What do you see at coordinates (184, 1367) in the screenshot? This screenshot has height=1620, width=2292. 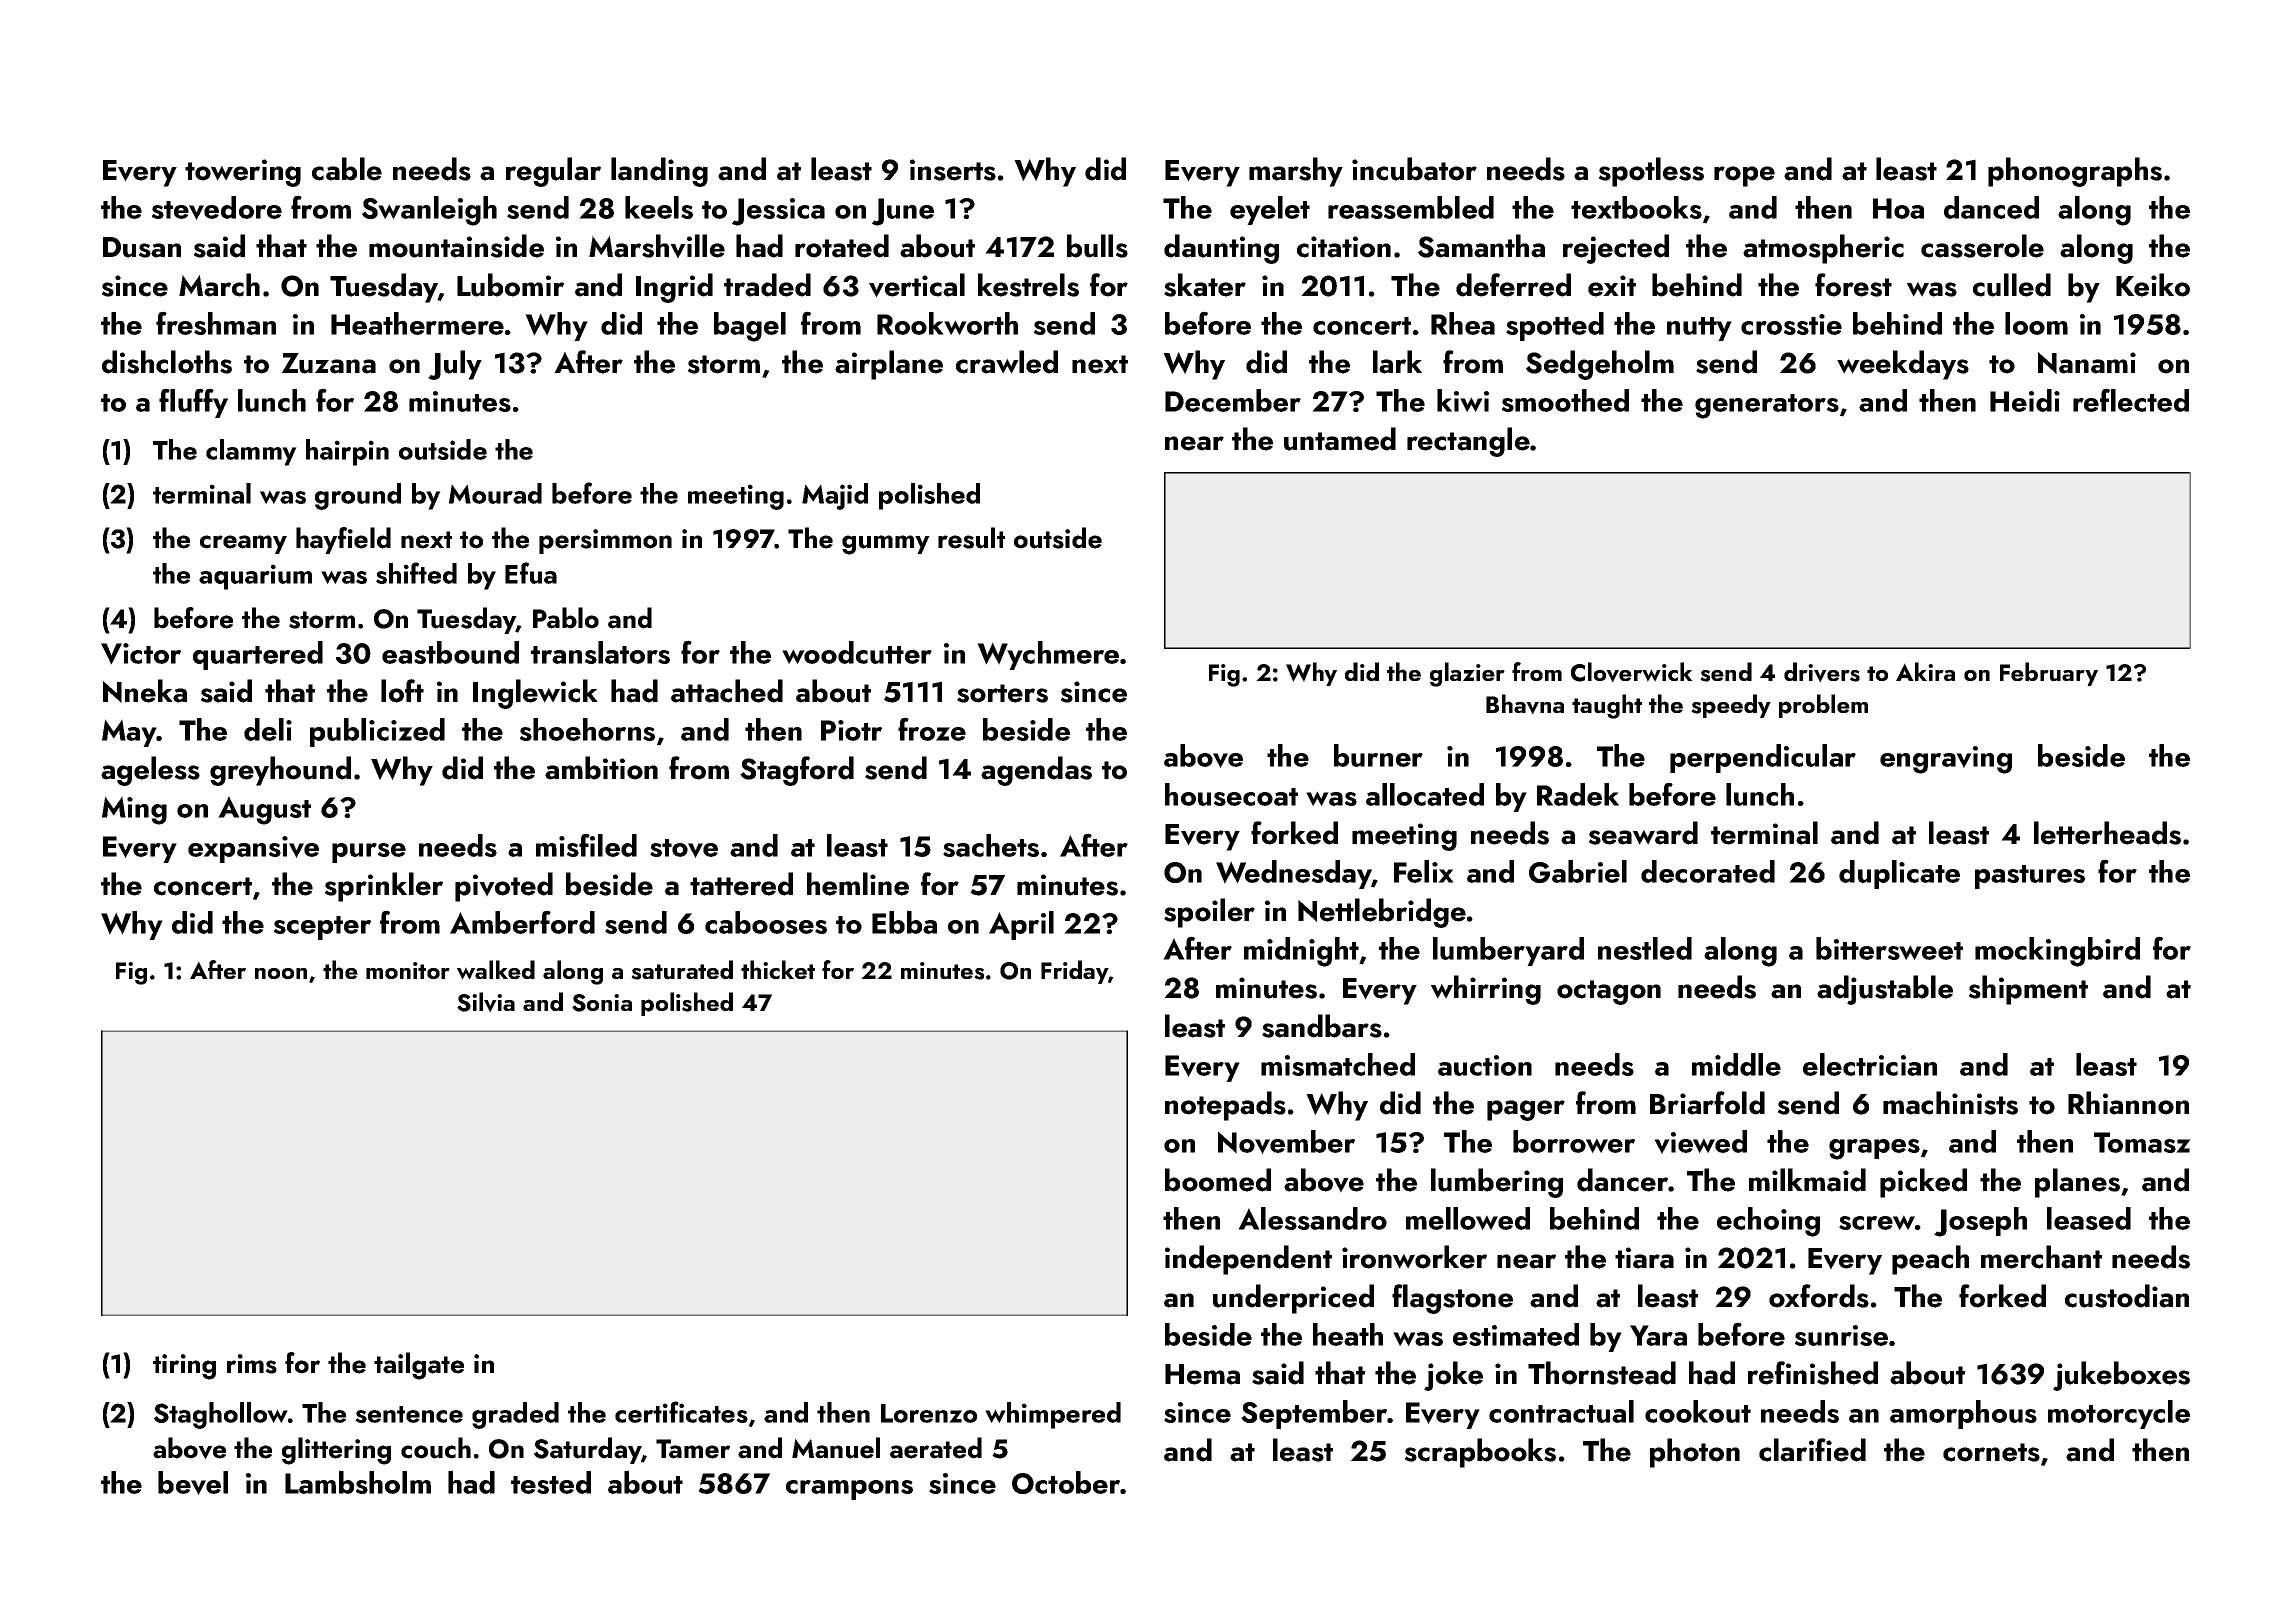 I see `tiring` at bounding box center [184, 1367].
